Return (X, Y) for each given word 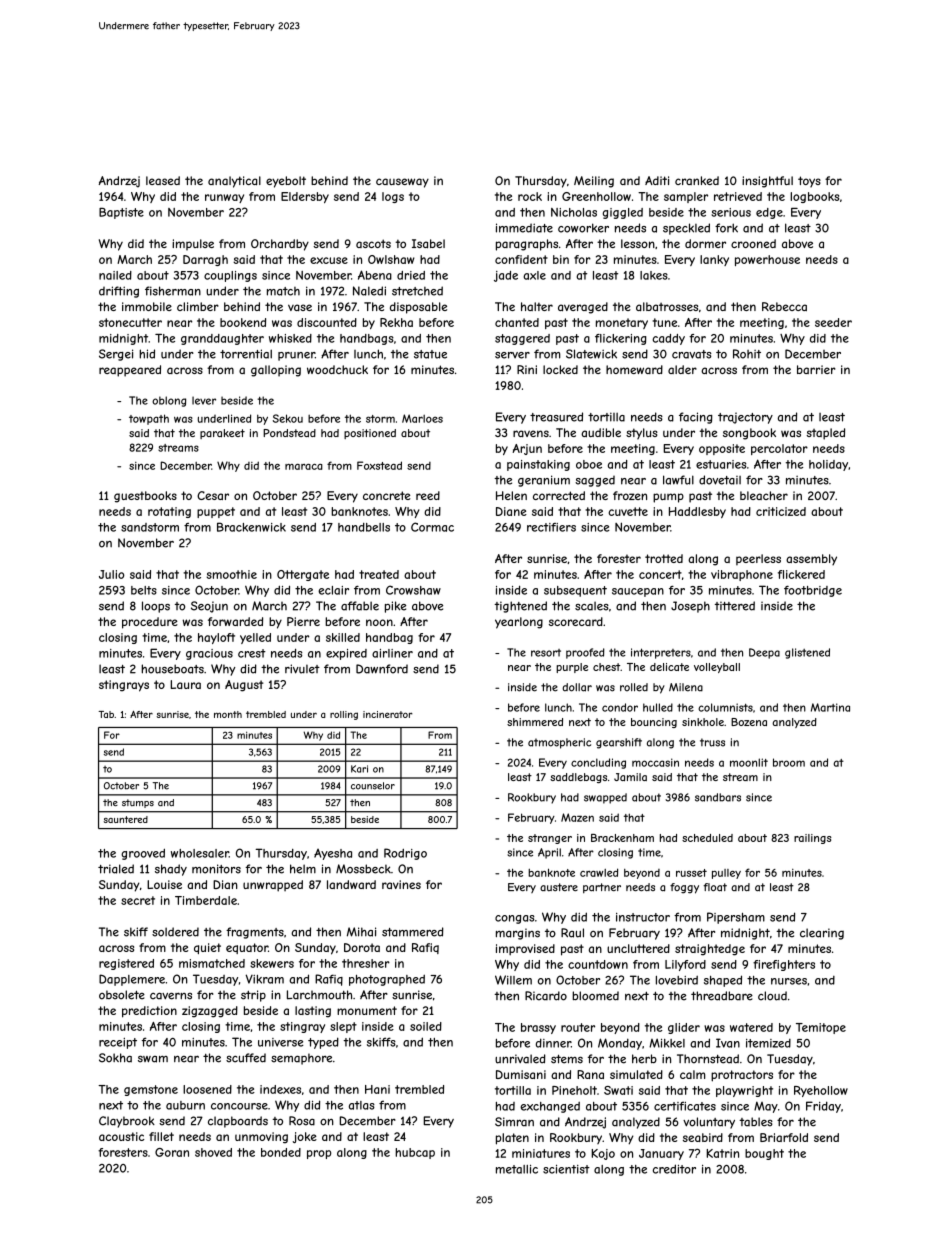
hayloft (216, 638)
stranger (550, 839)
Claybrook (127, 1122)
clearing (822, 934)
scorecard (576, 621)
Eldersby (305, 197)
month (228, 714)
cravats (692, 354)
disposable (418, 308)
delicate (669, 667)
